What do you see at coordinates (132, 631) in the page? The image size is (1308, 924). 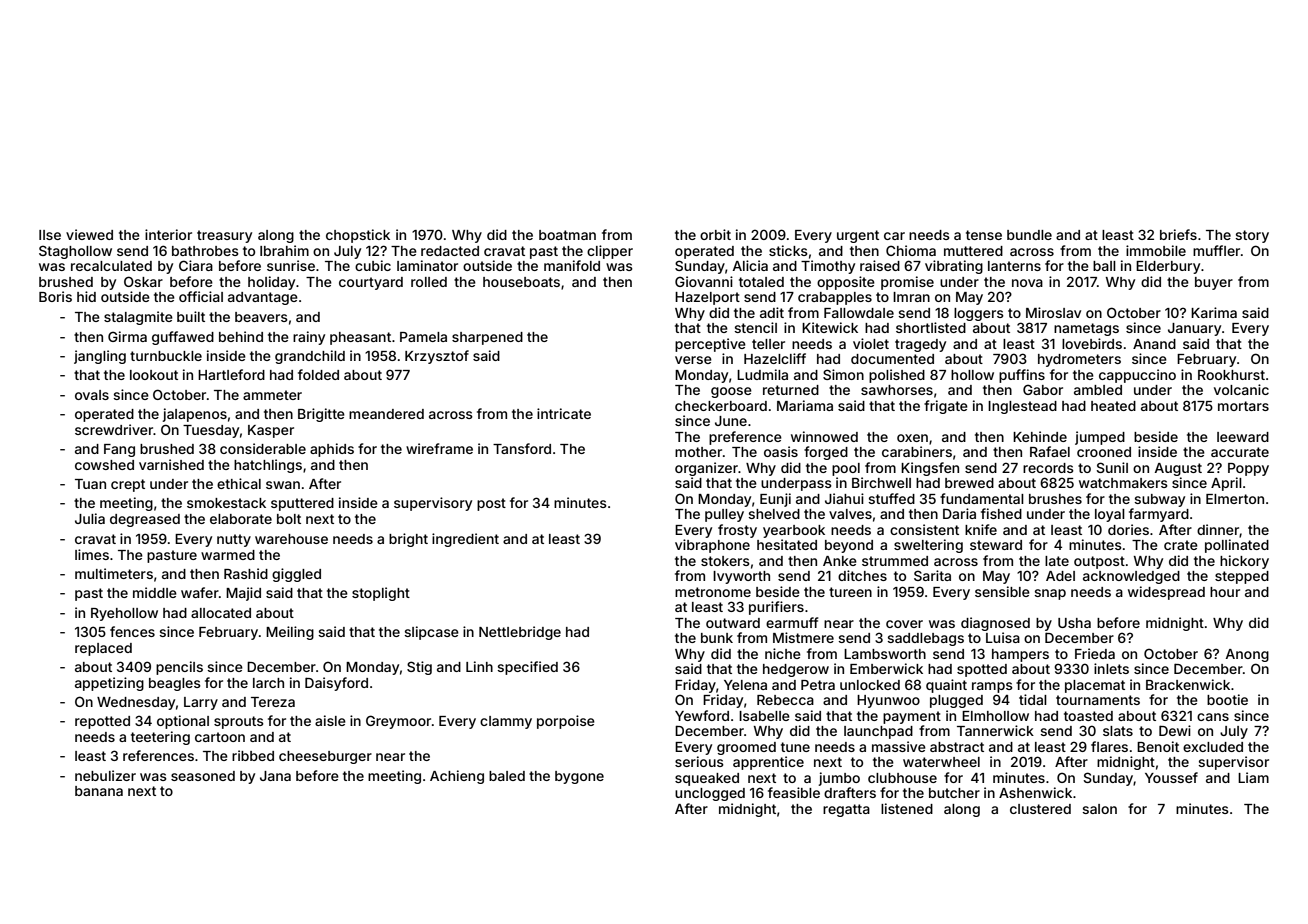 I see `fences` at bounding box center [132, 631].
